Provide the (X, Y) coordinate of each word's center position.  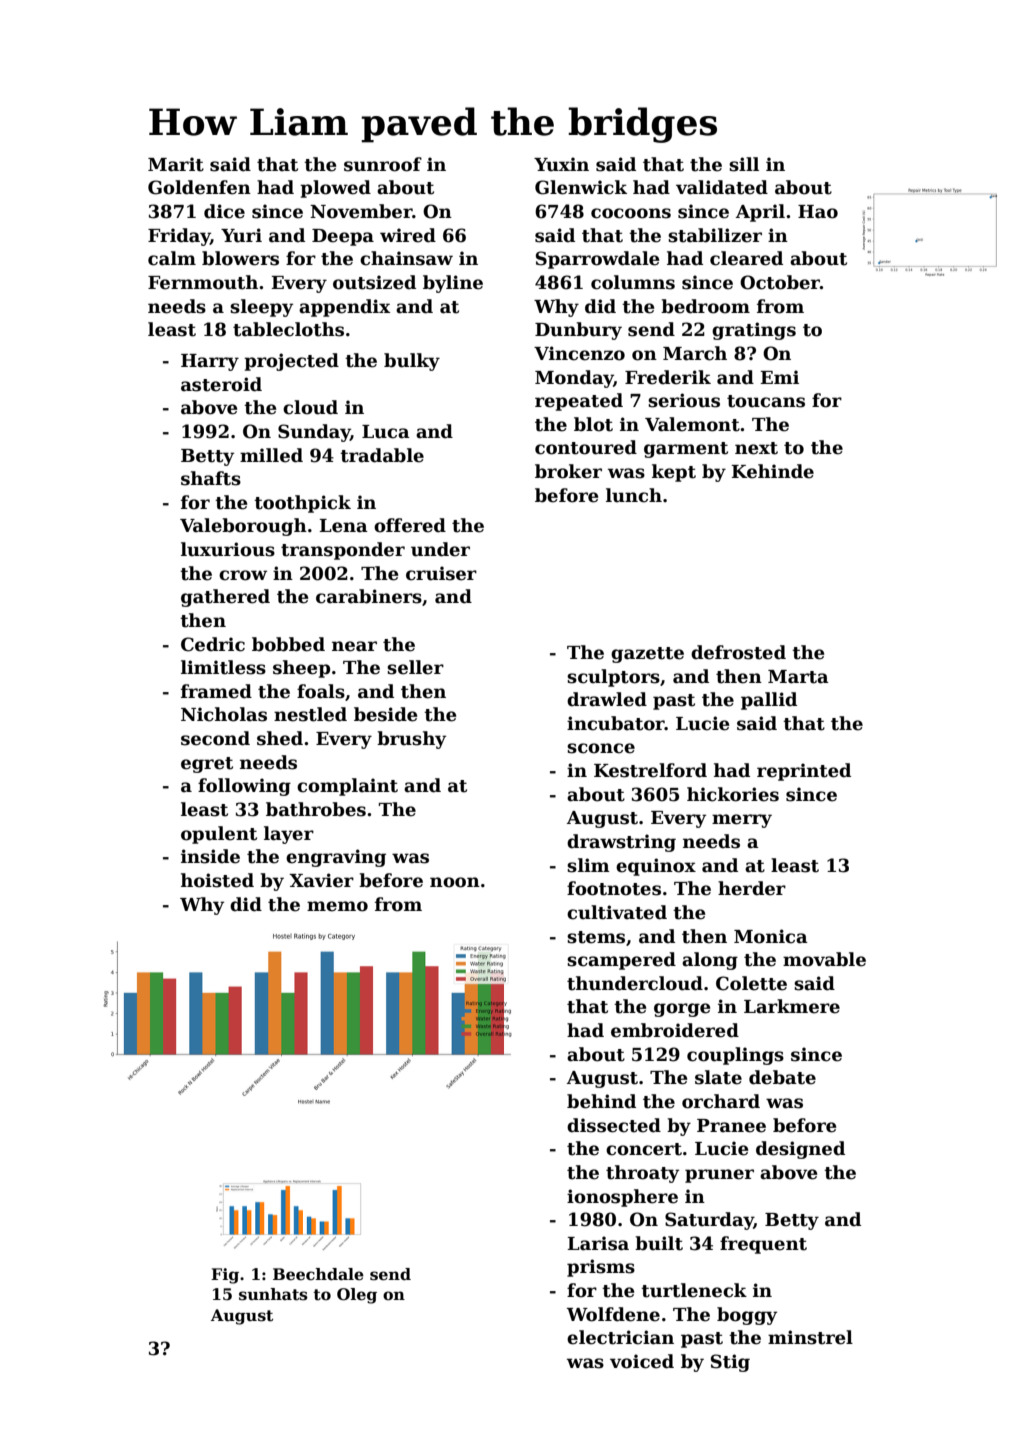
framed (216, 691)
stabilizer (715, 235)
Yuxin (561, 164)
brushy (411, 740)
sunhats (273, 1294)
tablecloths (288, 329)
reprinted (804, 772)
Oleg (357, 1296)
